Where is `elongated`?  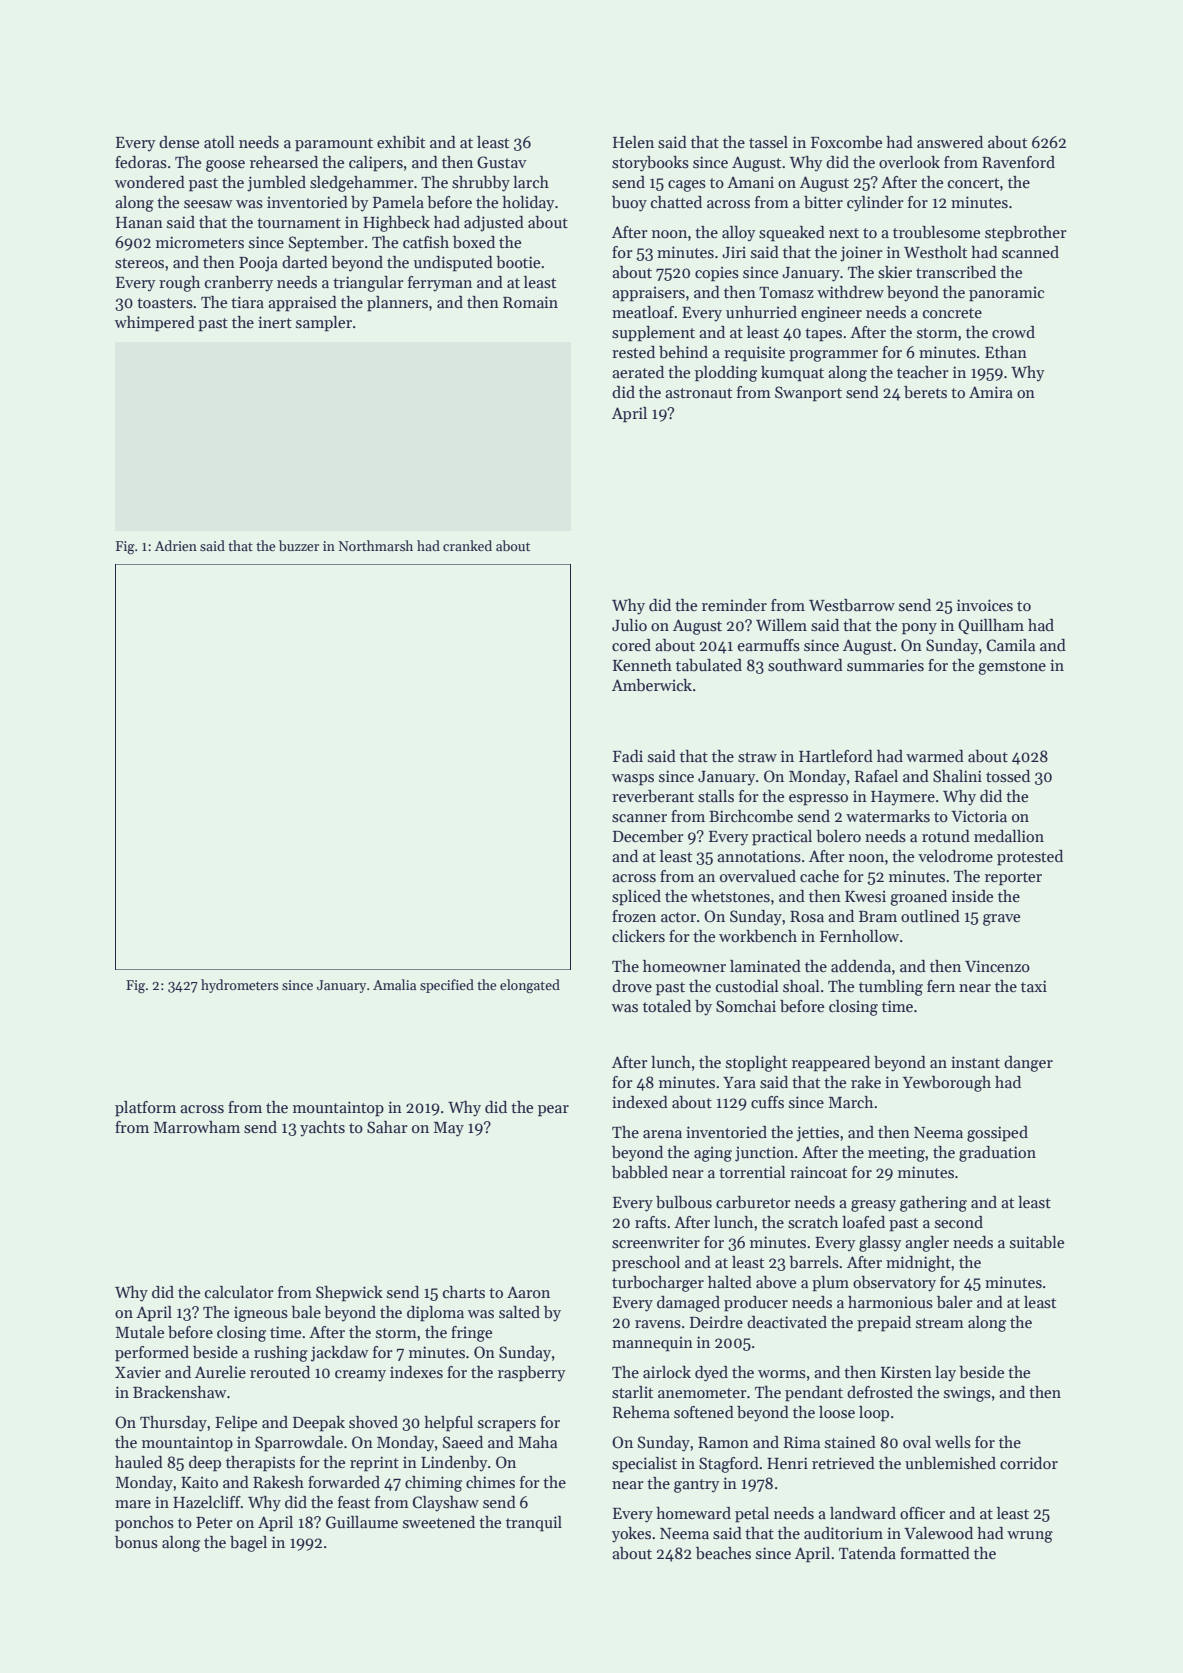 elongated is located at coordinates (530, 986).
